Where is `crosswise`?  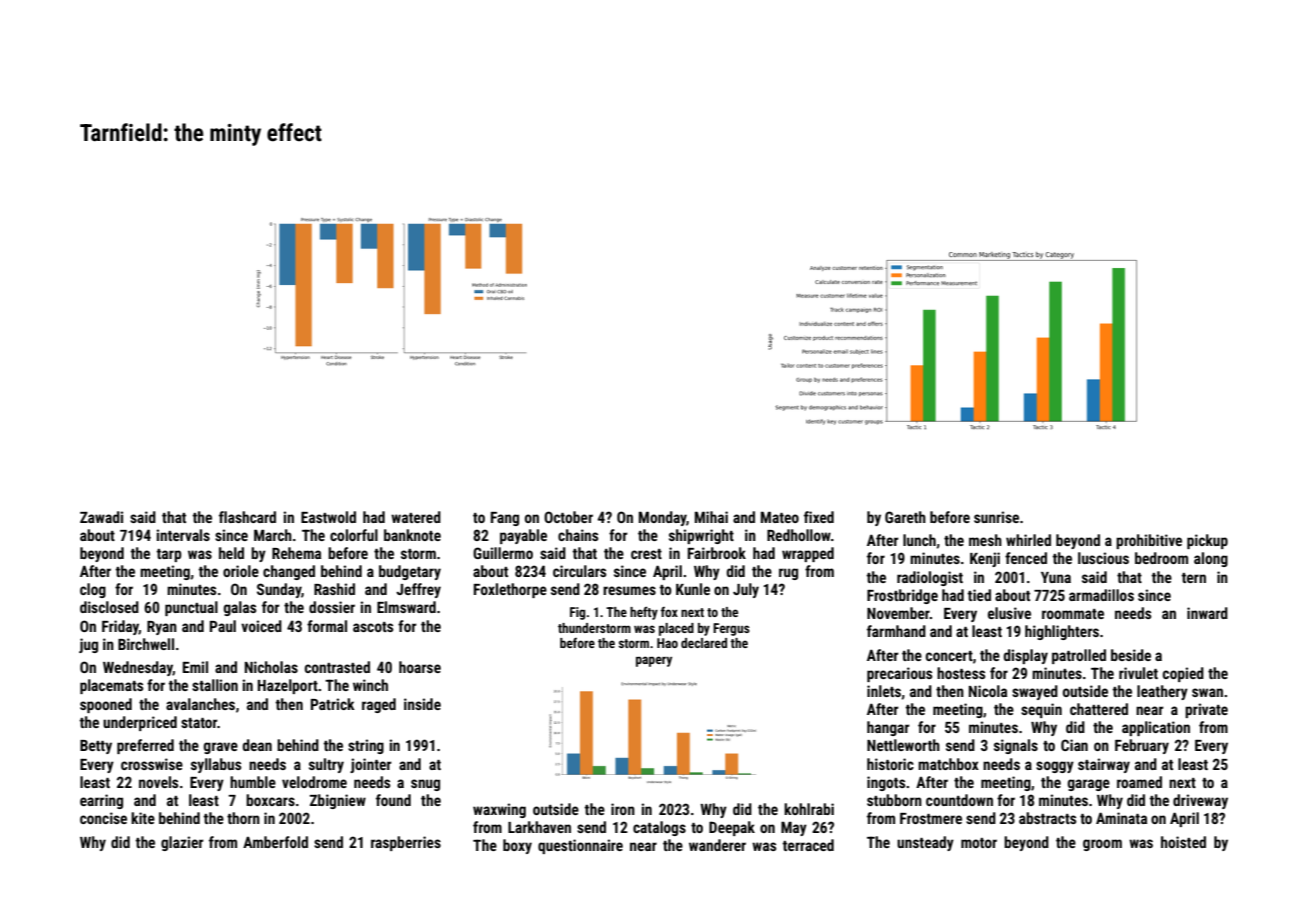
crosswise is located at coordinates (152, 764).
